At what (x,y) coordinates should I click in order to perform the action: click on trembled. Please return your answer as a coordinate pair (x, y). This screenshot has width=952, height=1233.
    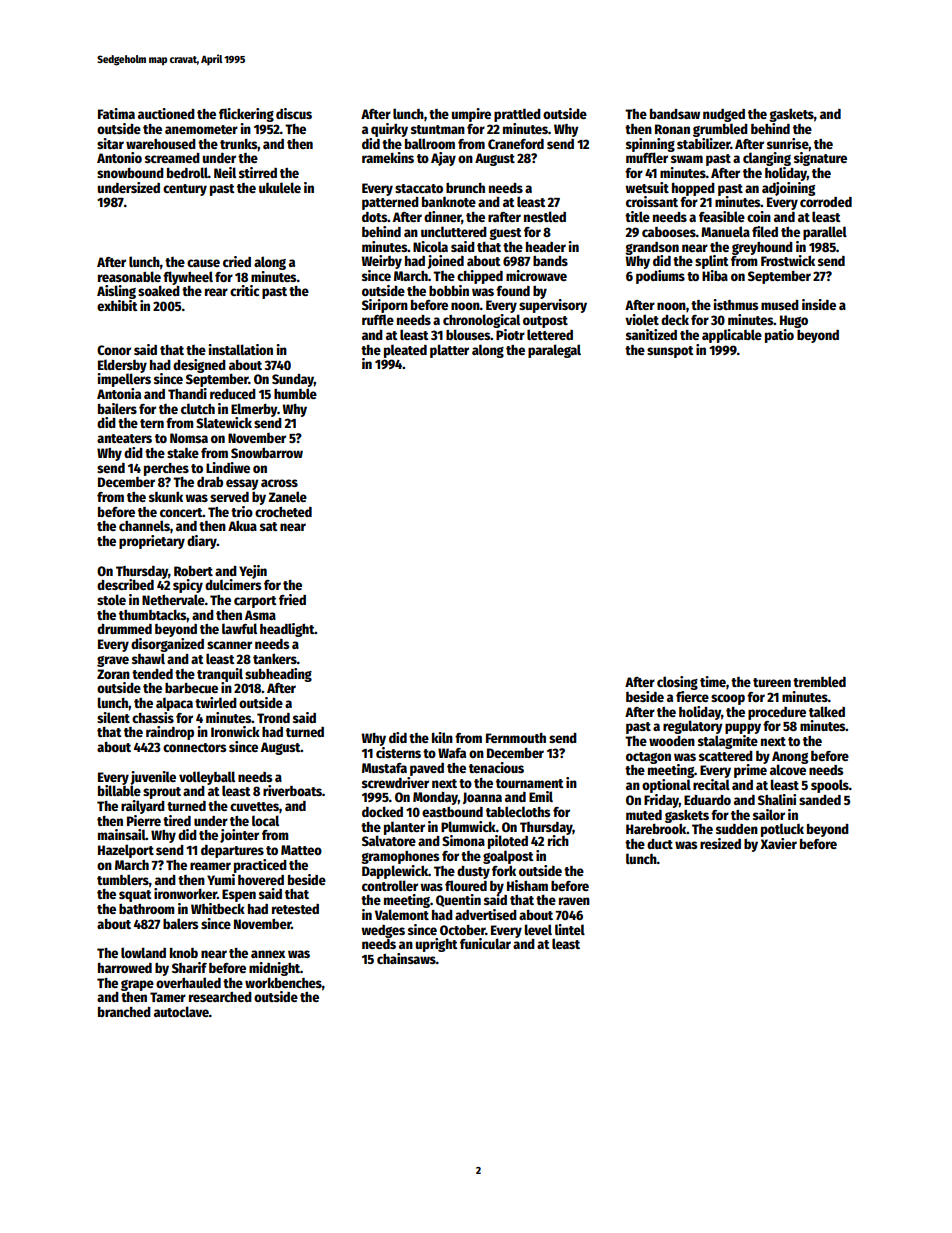
    Looking at the image, I should click on (819, 681).
